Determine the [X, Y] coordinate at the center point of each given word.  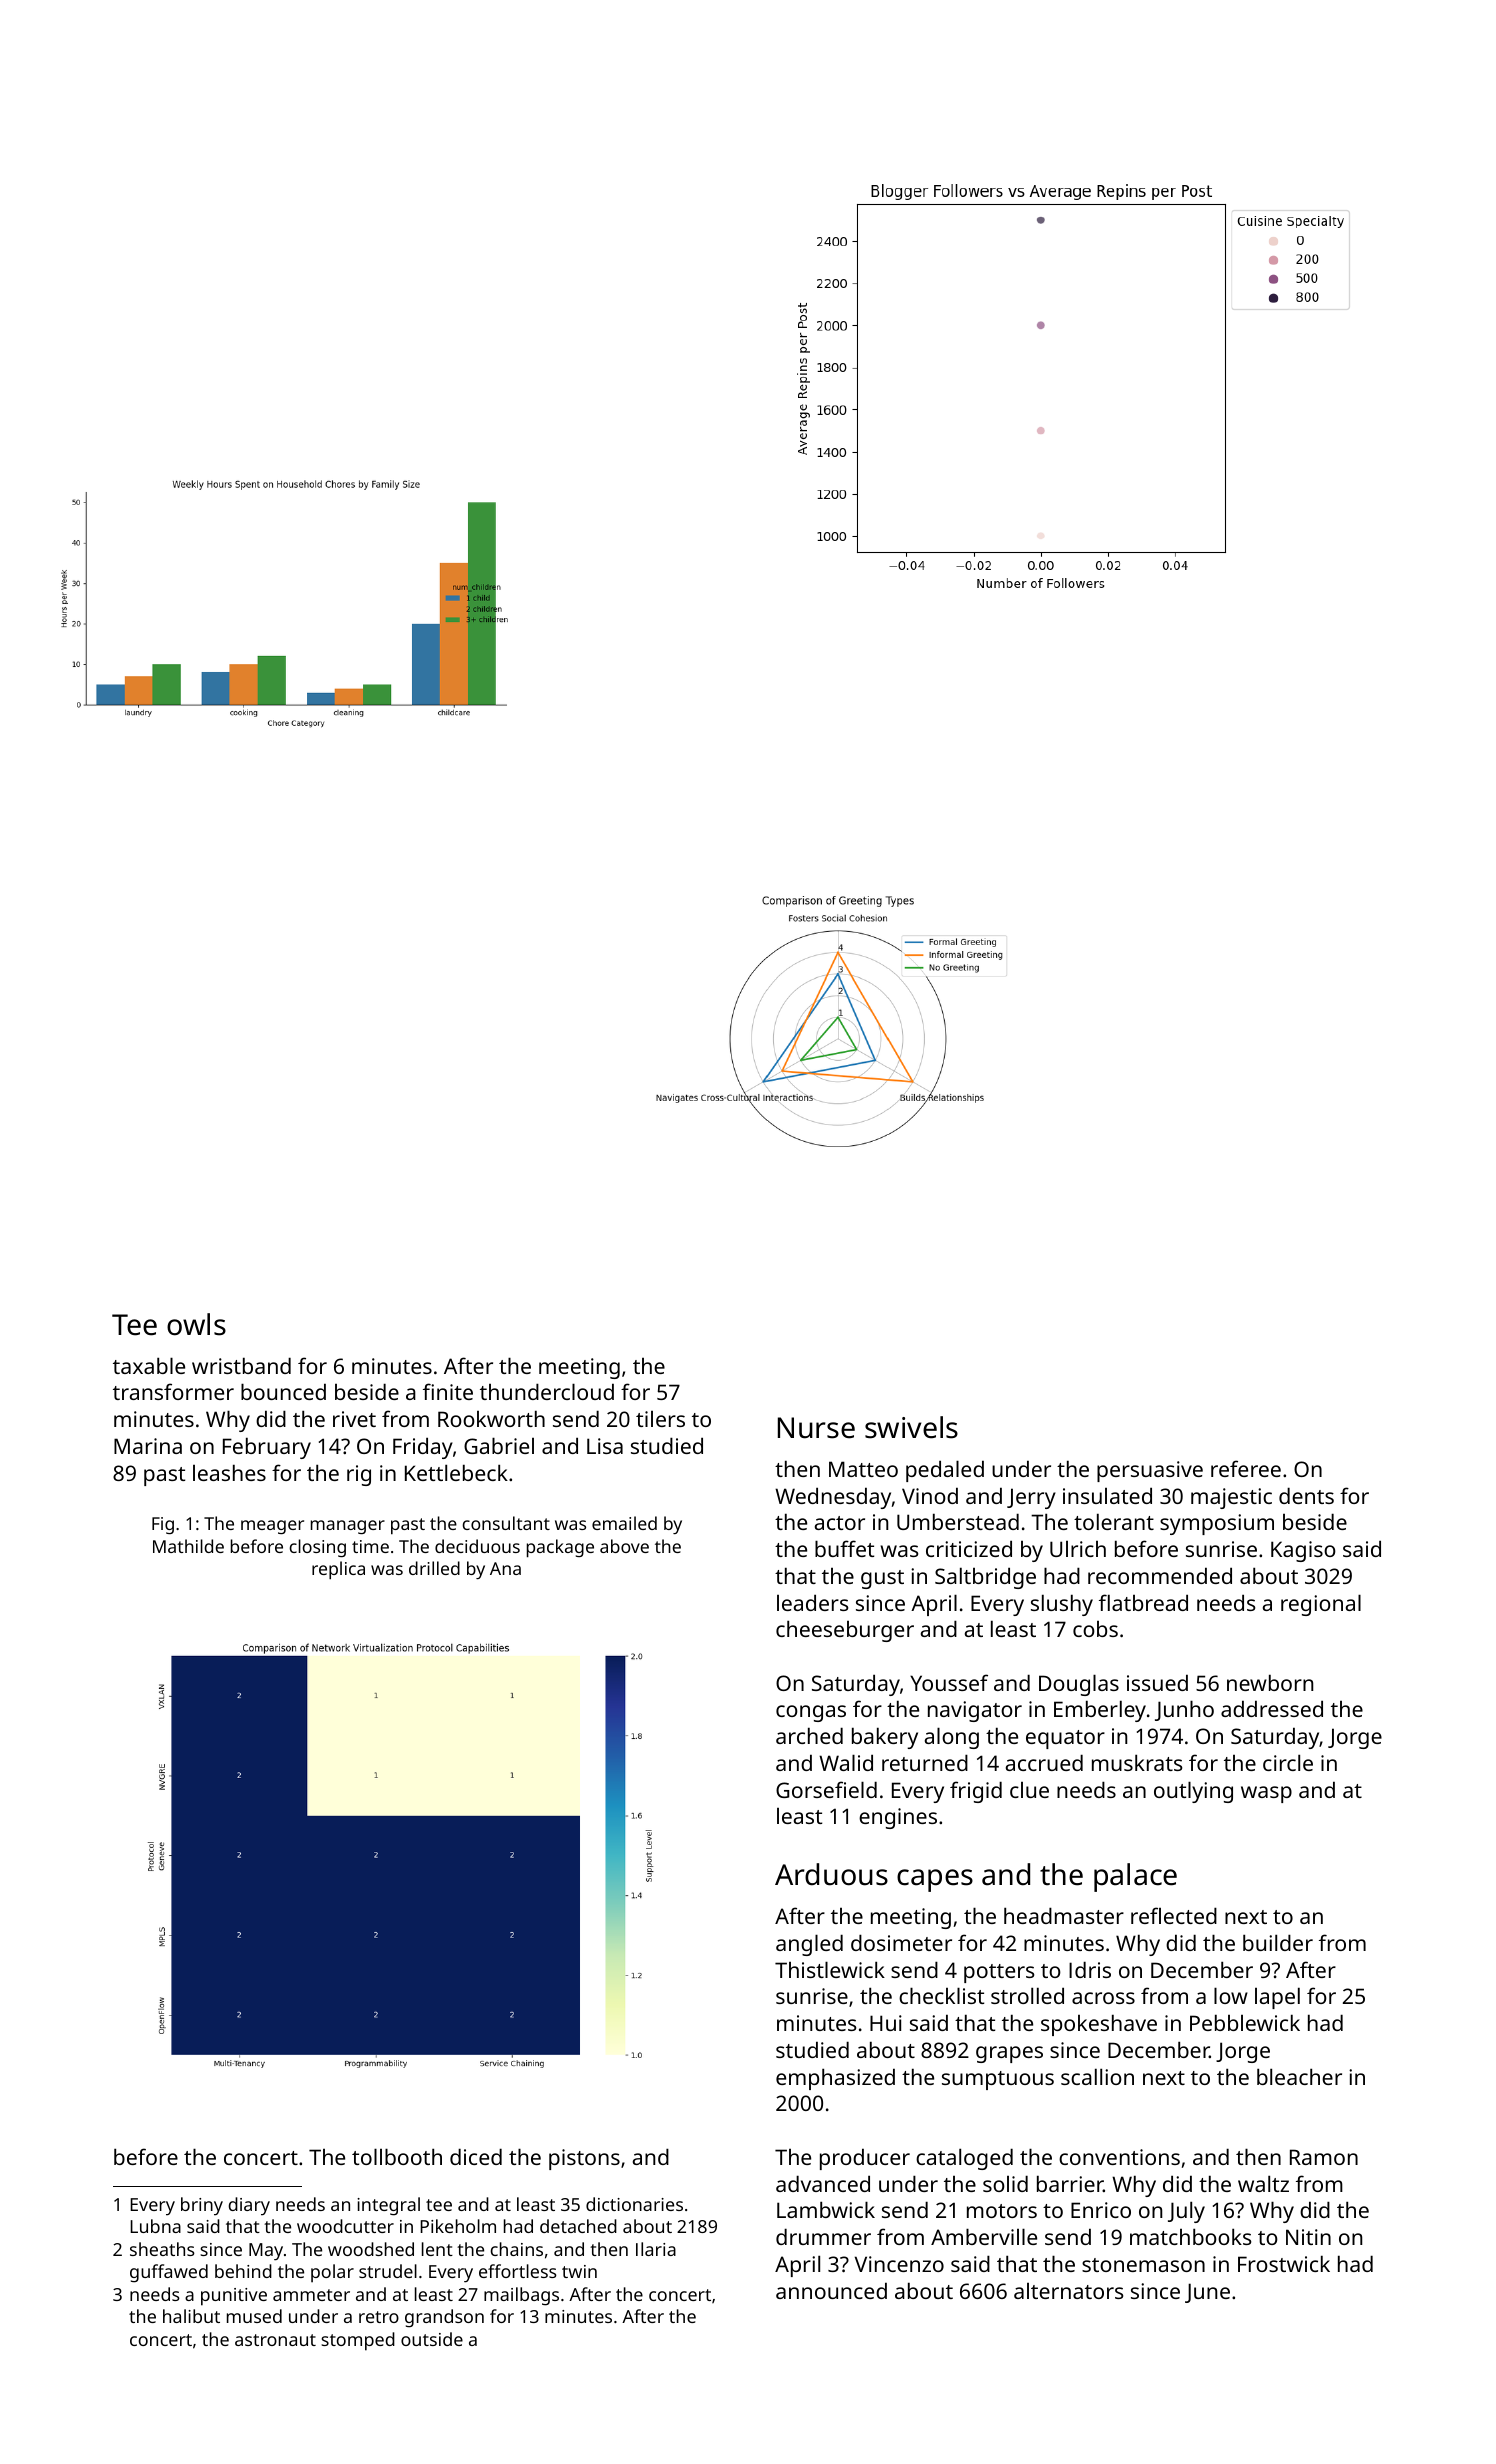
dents [1306, 1495]
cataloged [964, 2159]
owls [196, 1324]
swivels [911, 1427]
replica [338, 1570]
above [624, 1546]
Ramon [1324, 2157]
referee [1246, 1468]
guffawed [169, 2273]
